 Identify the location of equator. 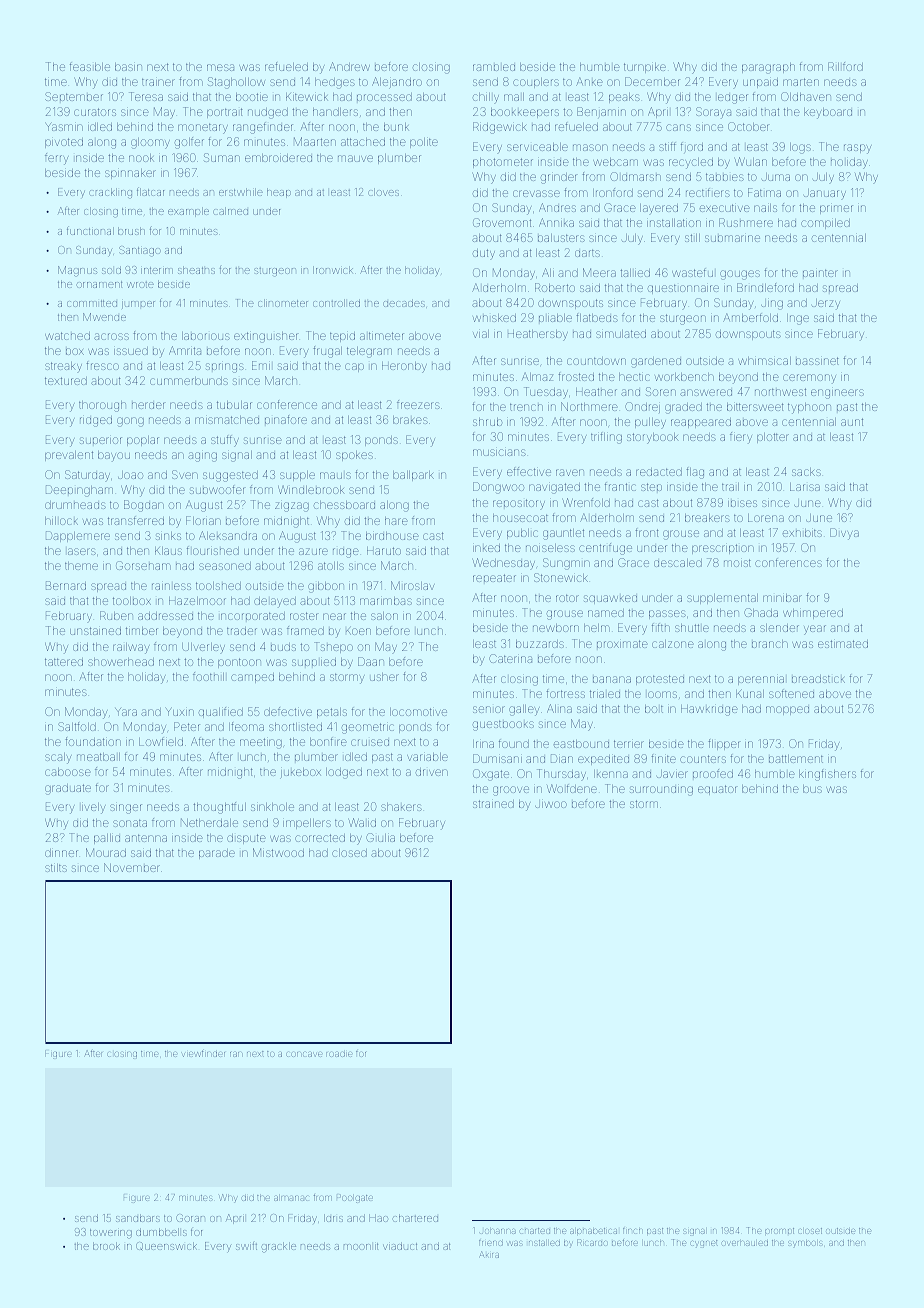
(718, 790).
